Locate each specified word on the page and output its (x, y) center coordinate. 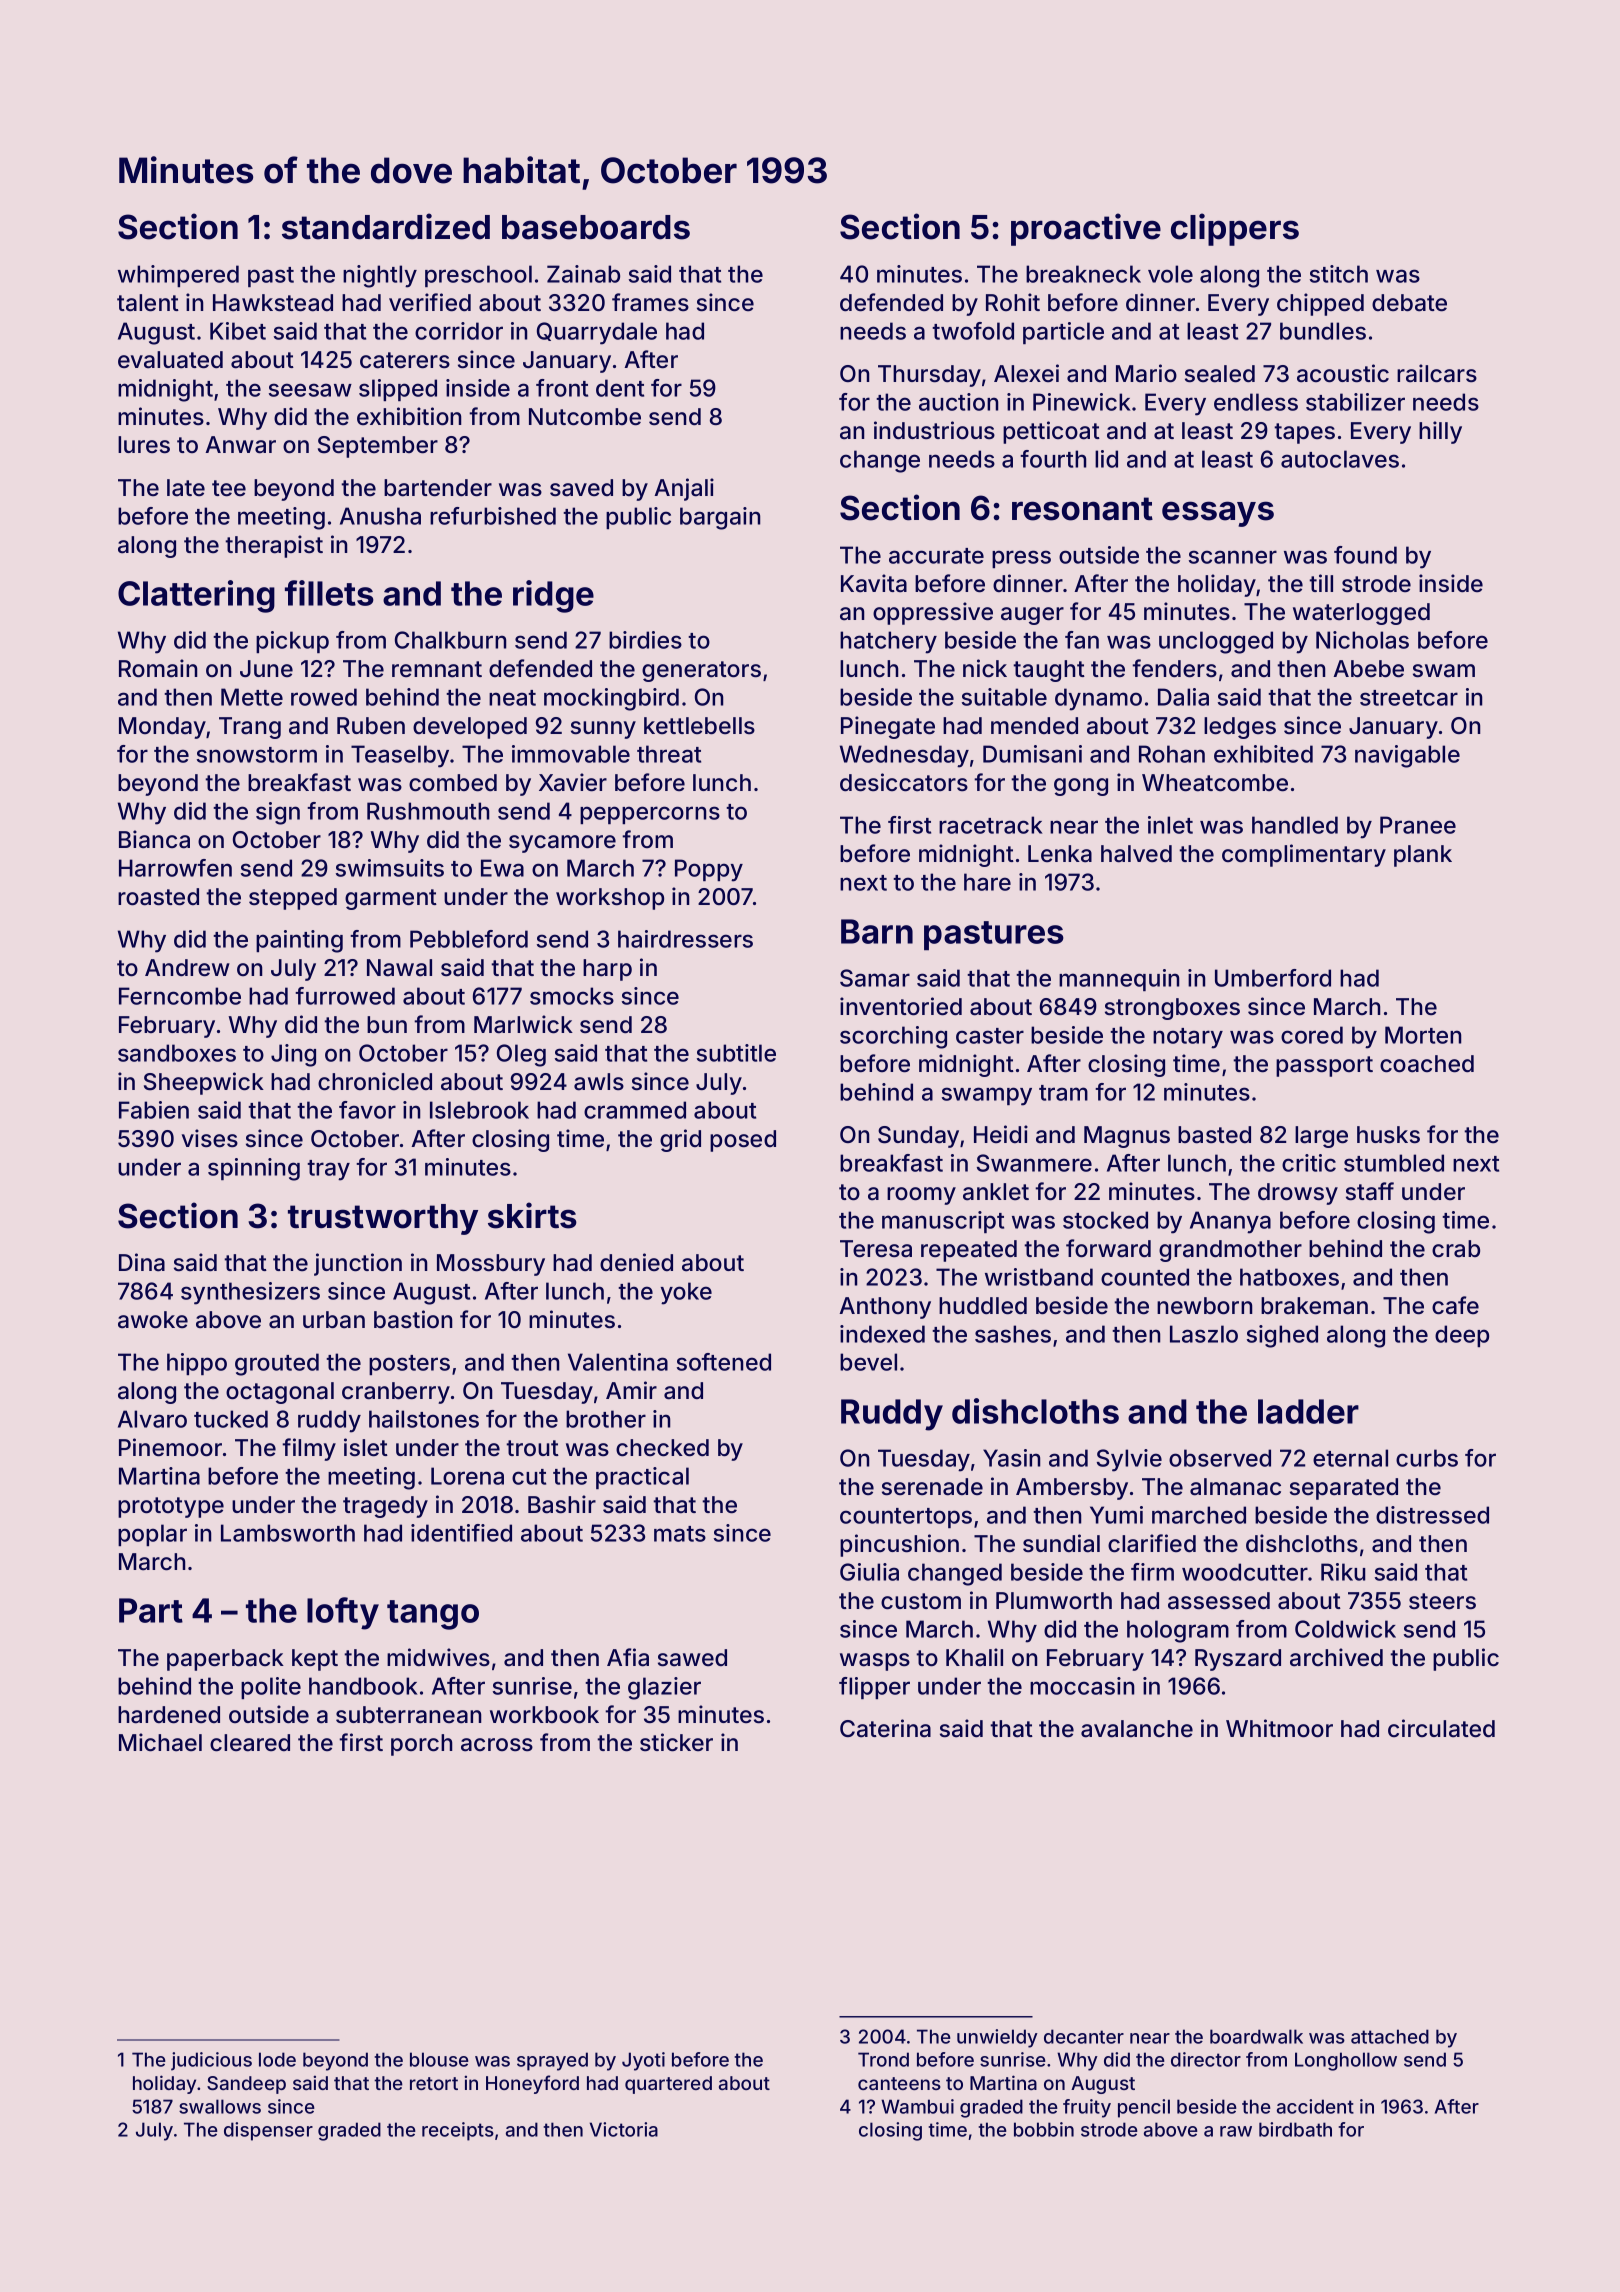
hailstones (424, 1419)
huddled (983, 1306)
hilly (1440, 432)
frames (650, 302)
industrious (934, 430)
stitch (1339, 274)
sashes (1013, 1334)
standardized (386, 226)
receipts (458, 2131)
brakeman (1314, 1306)
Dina (142, 1262)
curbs (1427, 1458)
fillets (329, 593)
